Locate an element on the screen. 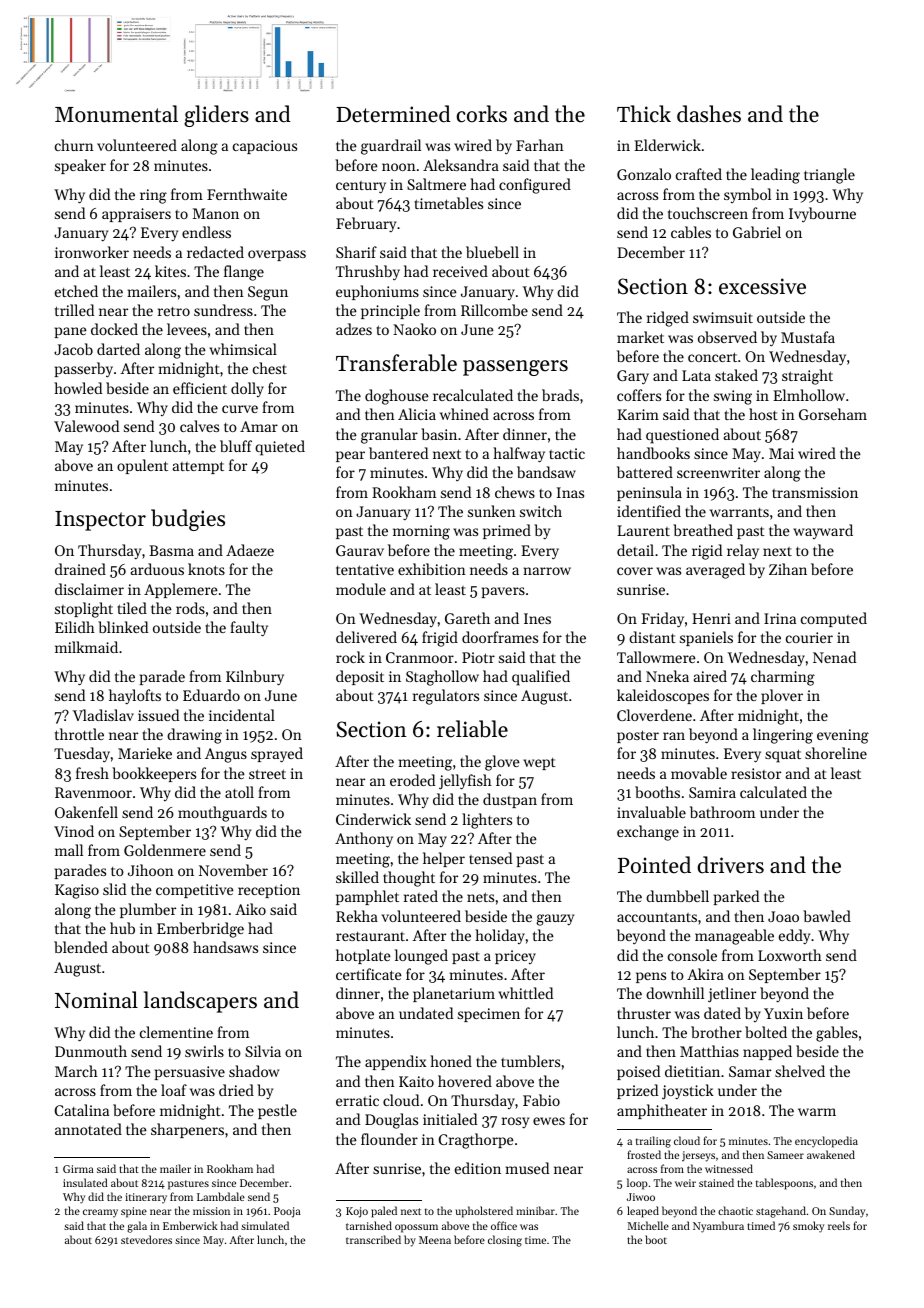 This screenshot has height=1308, width=924. Monumental is located at coordinates (116, 114).
